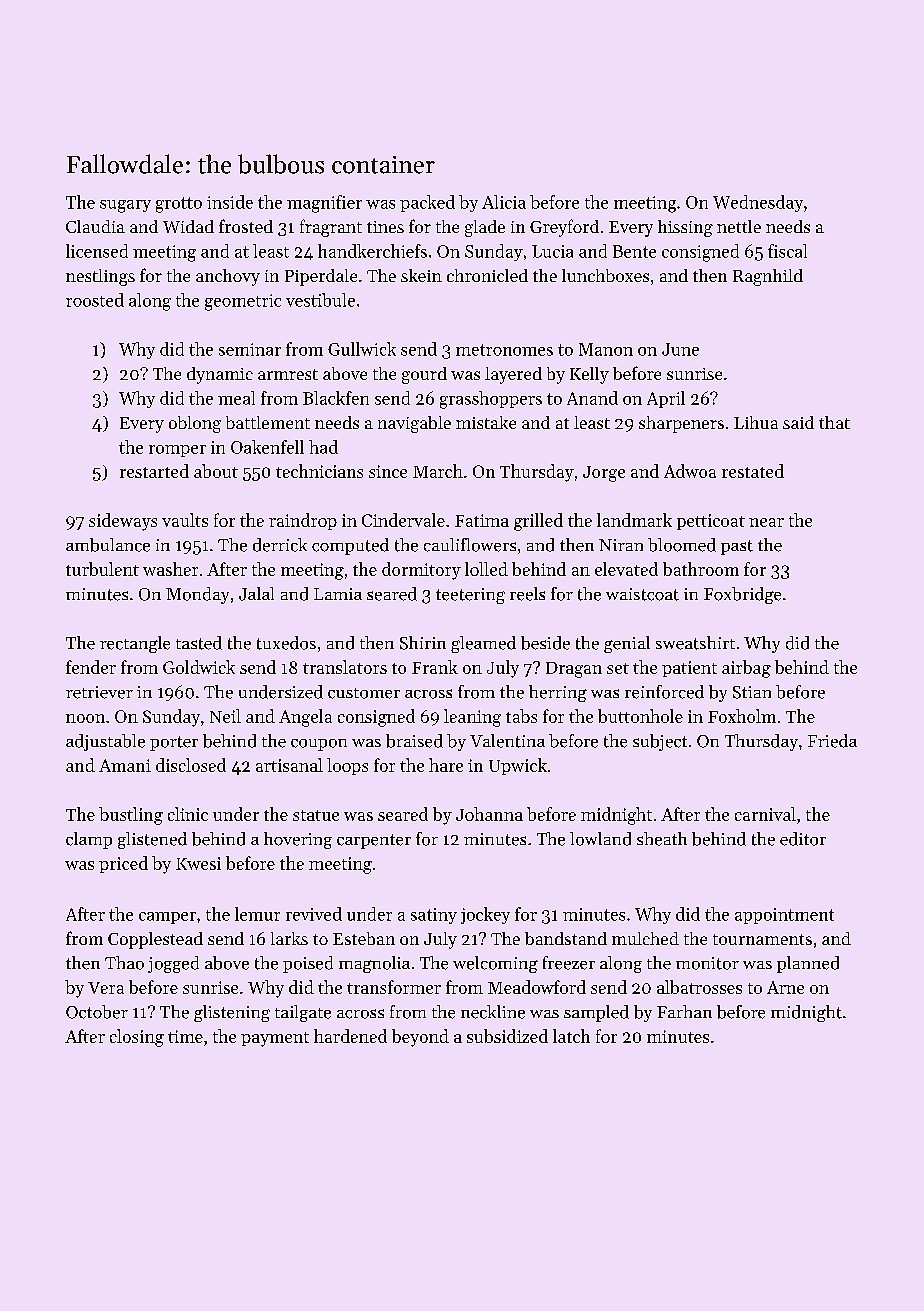  Describe the element at coordinates (427, 203) in the image. I see `packed` at that location.
